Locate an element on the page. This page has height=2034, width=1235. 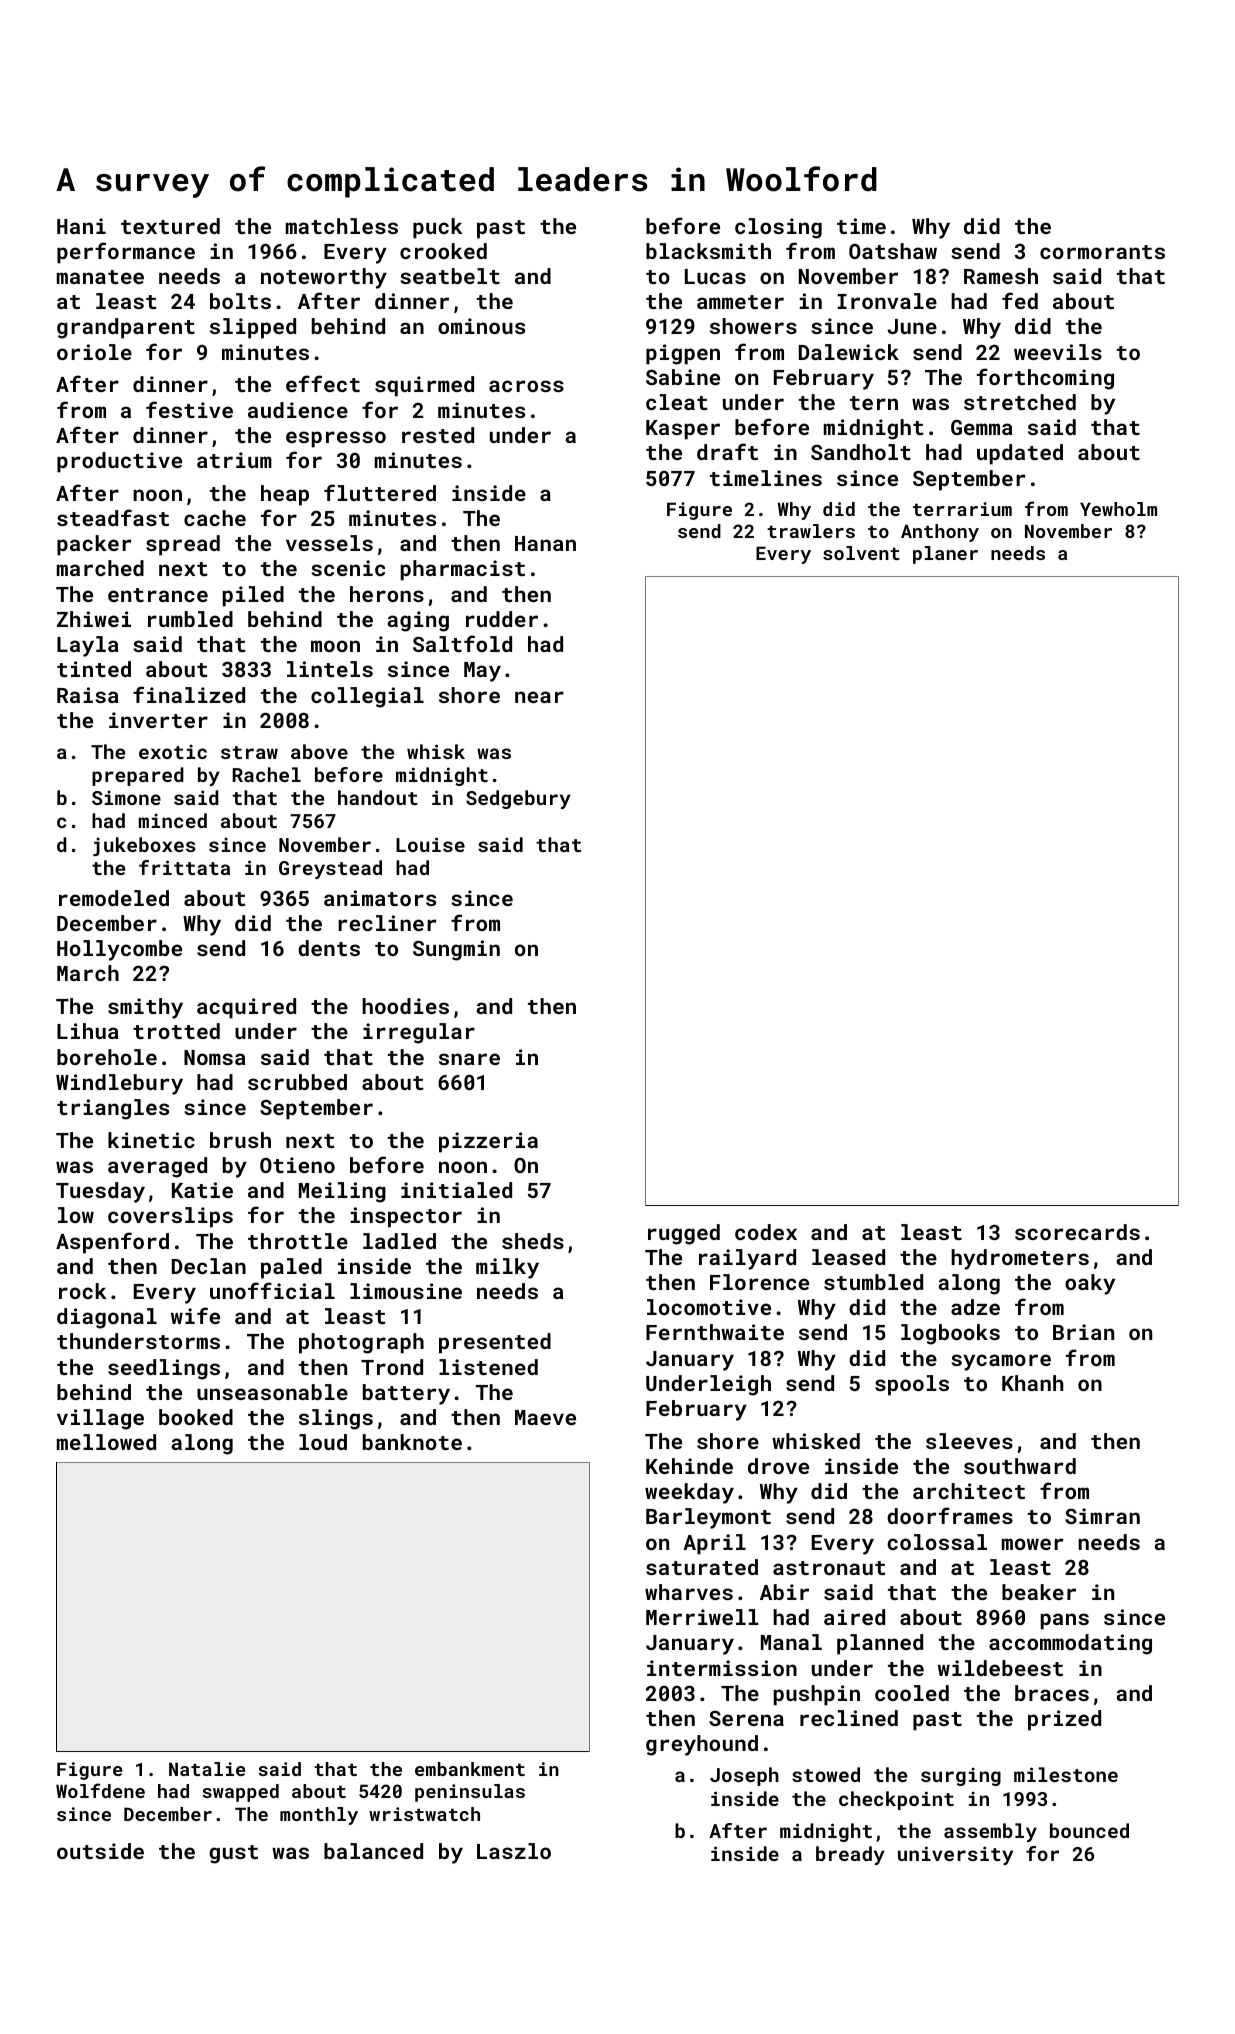
Greystead is located at coordinates (330, 869).
